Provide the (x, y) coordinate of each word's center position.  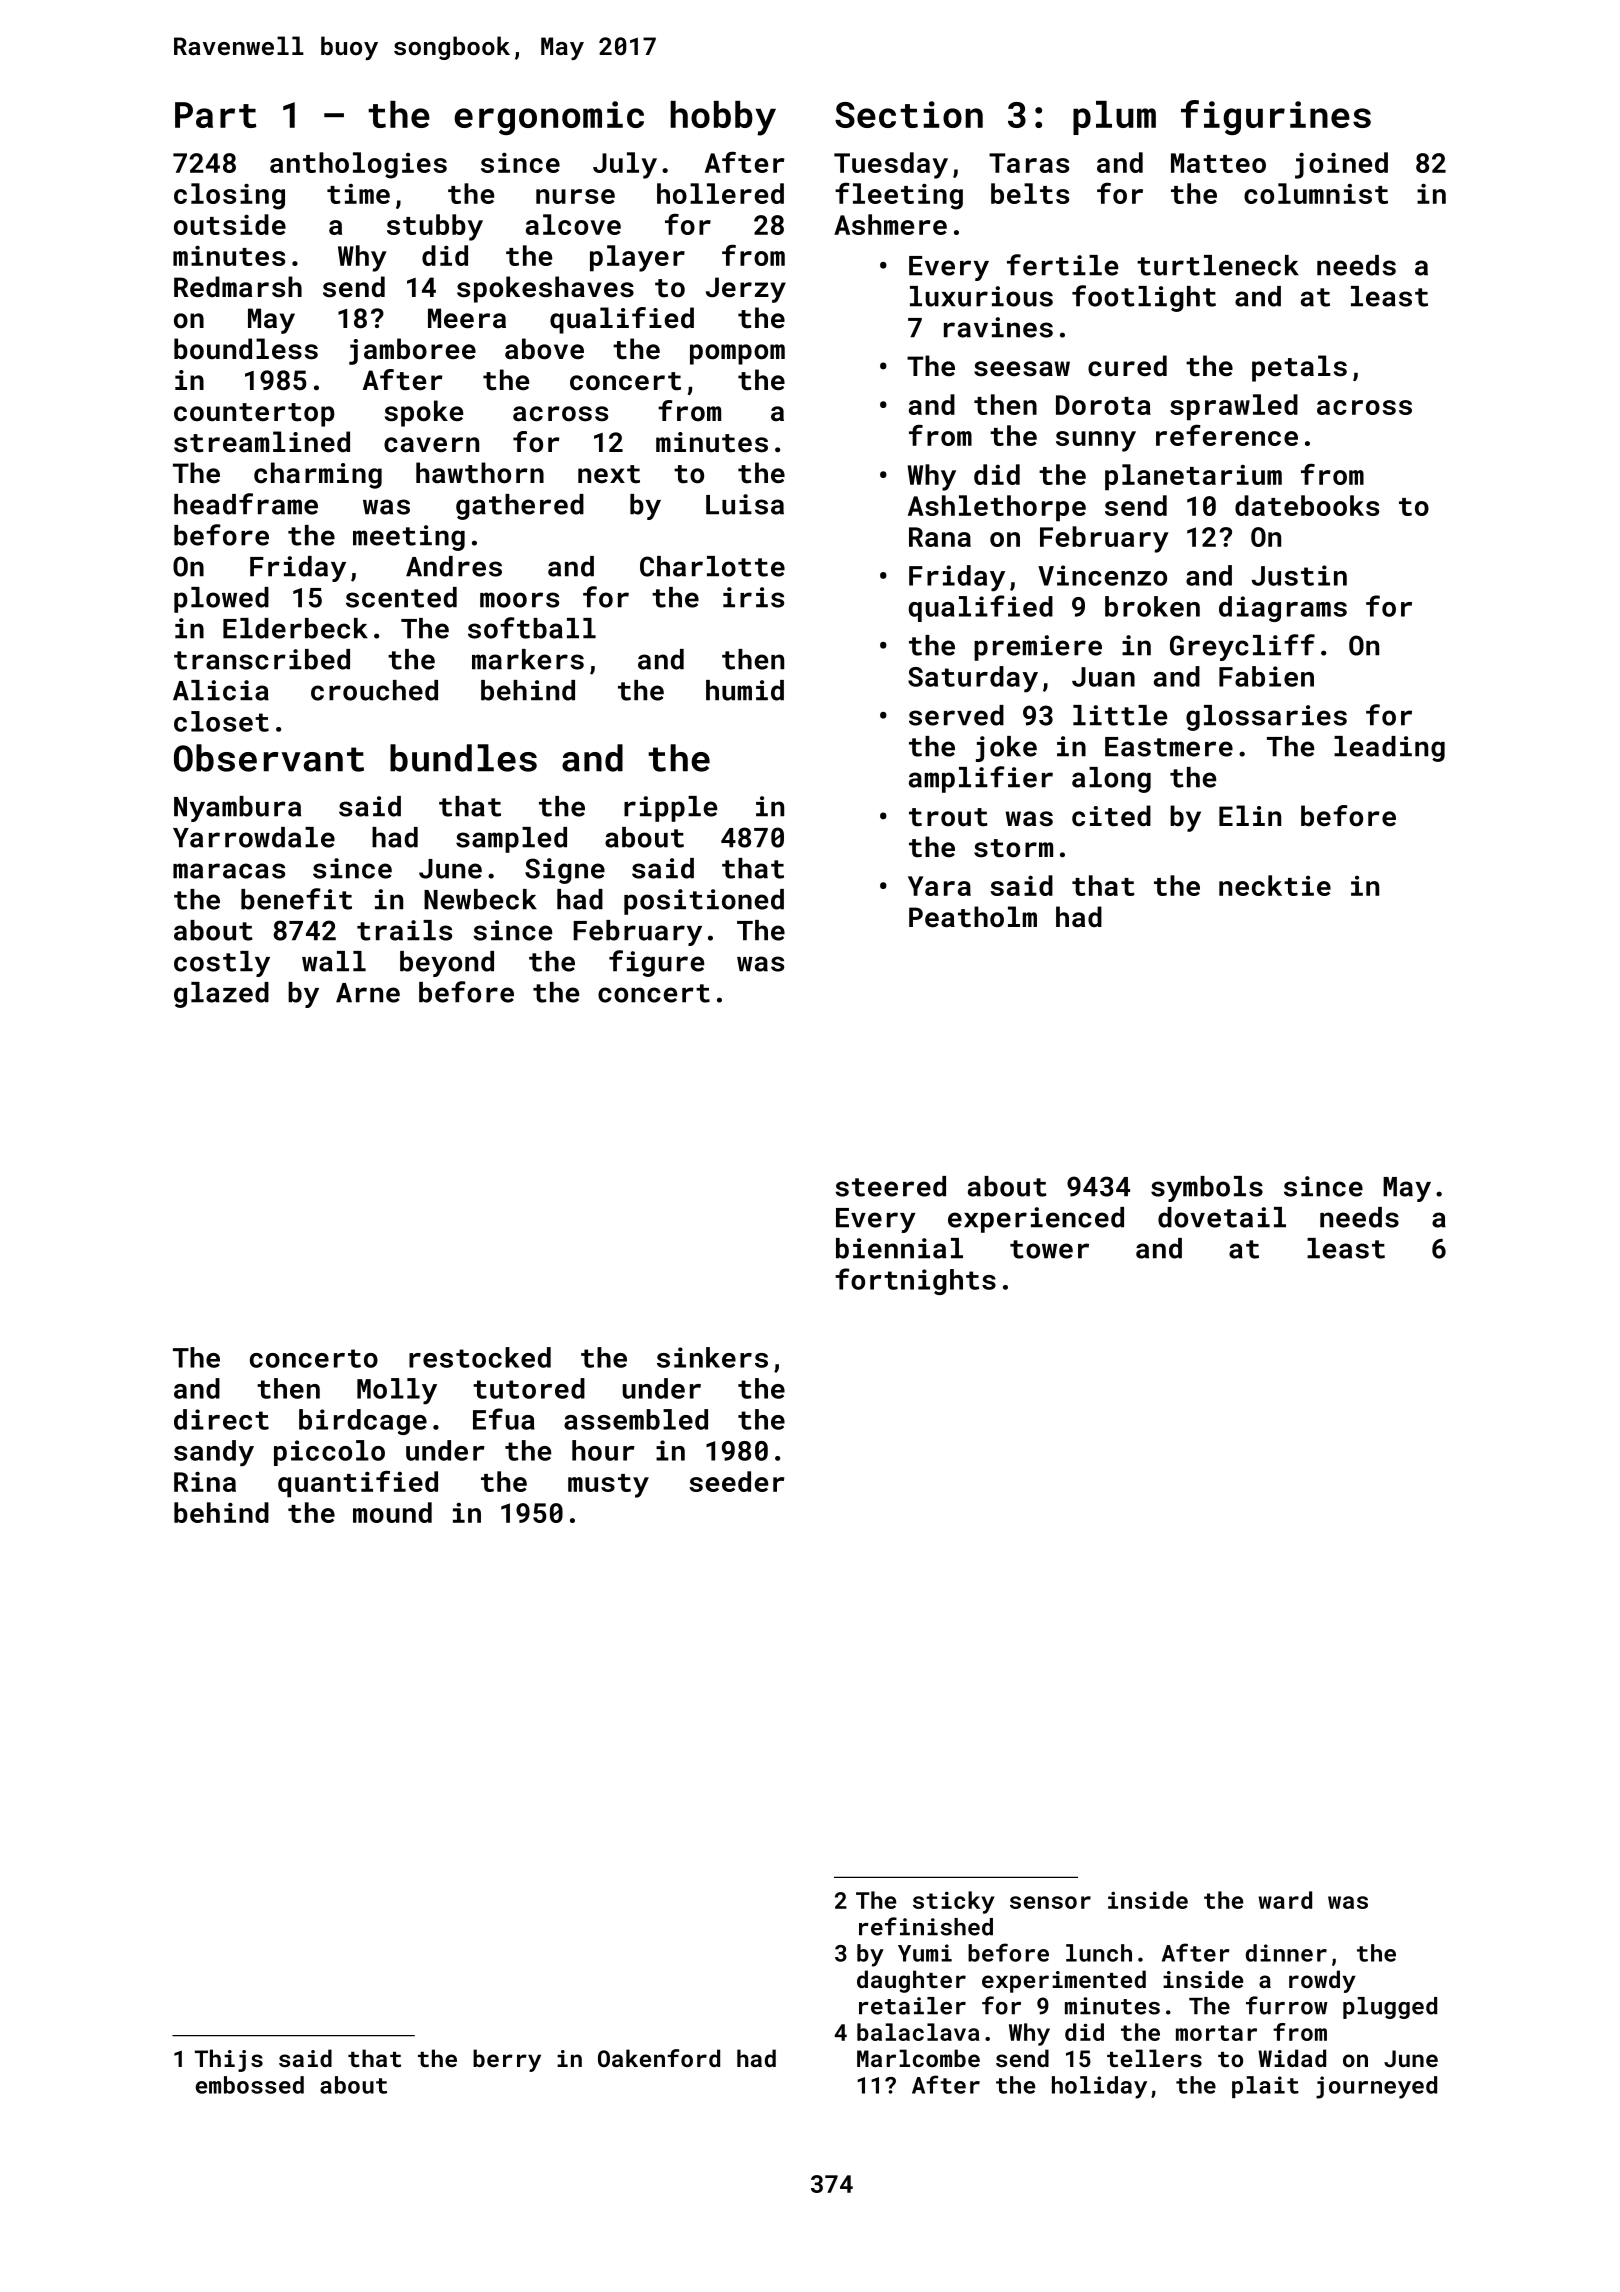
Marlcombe (918, 2058)
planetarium (1193, 477)
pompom (737, 354)
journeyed (1376, 2087)
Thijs (229, 2060)
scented (401, 597)
